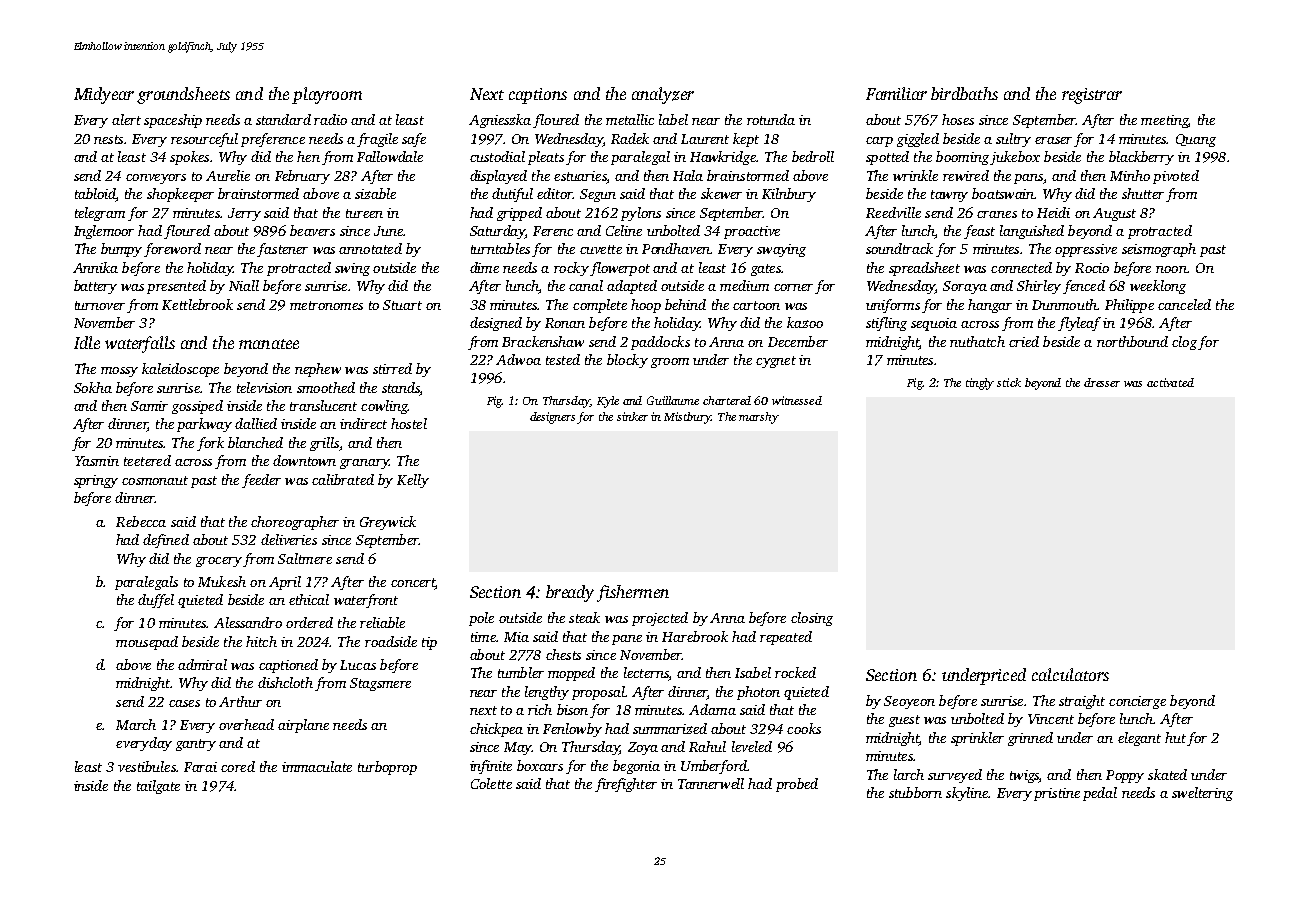  I want to click on Seoyeon, so click(909, 702).
